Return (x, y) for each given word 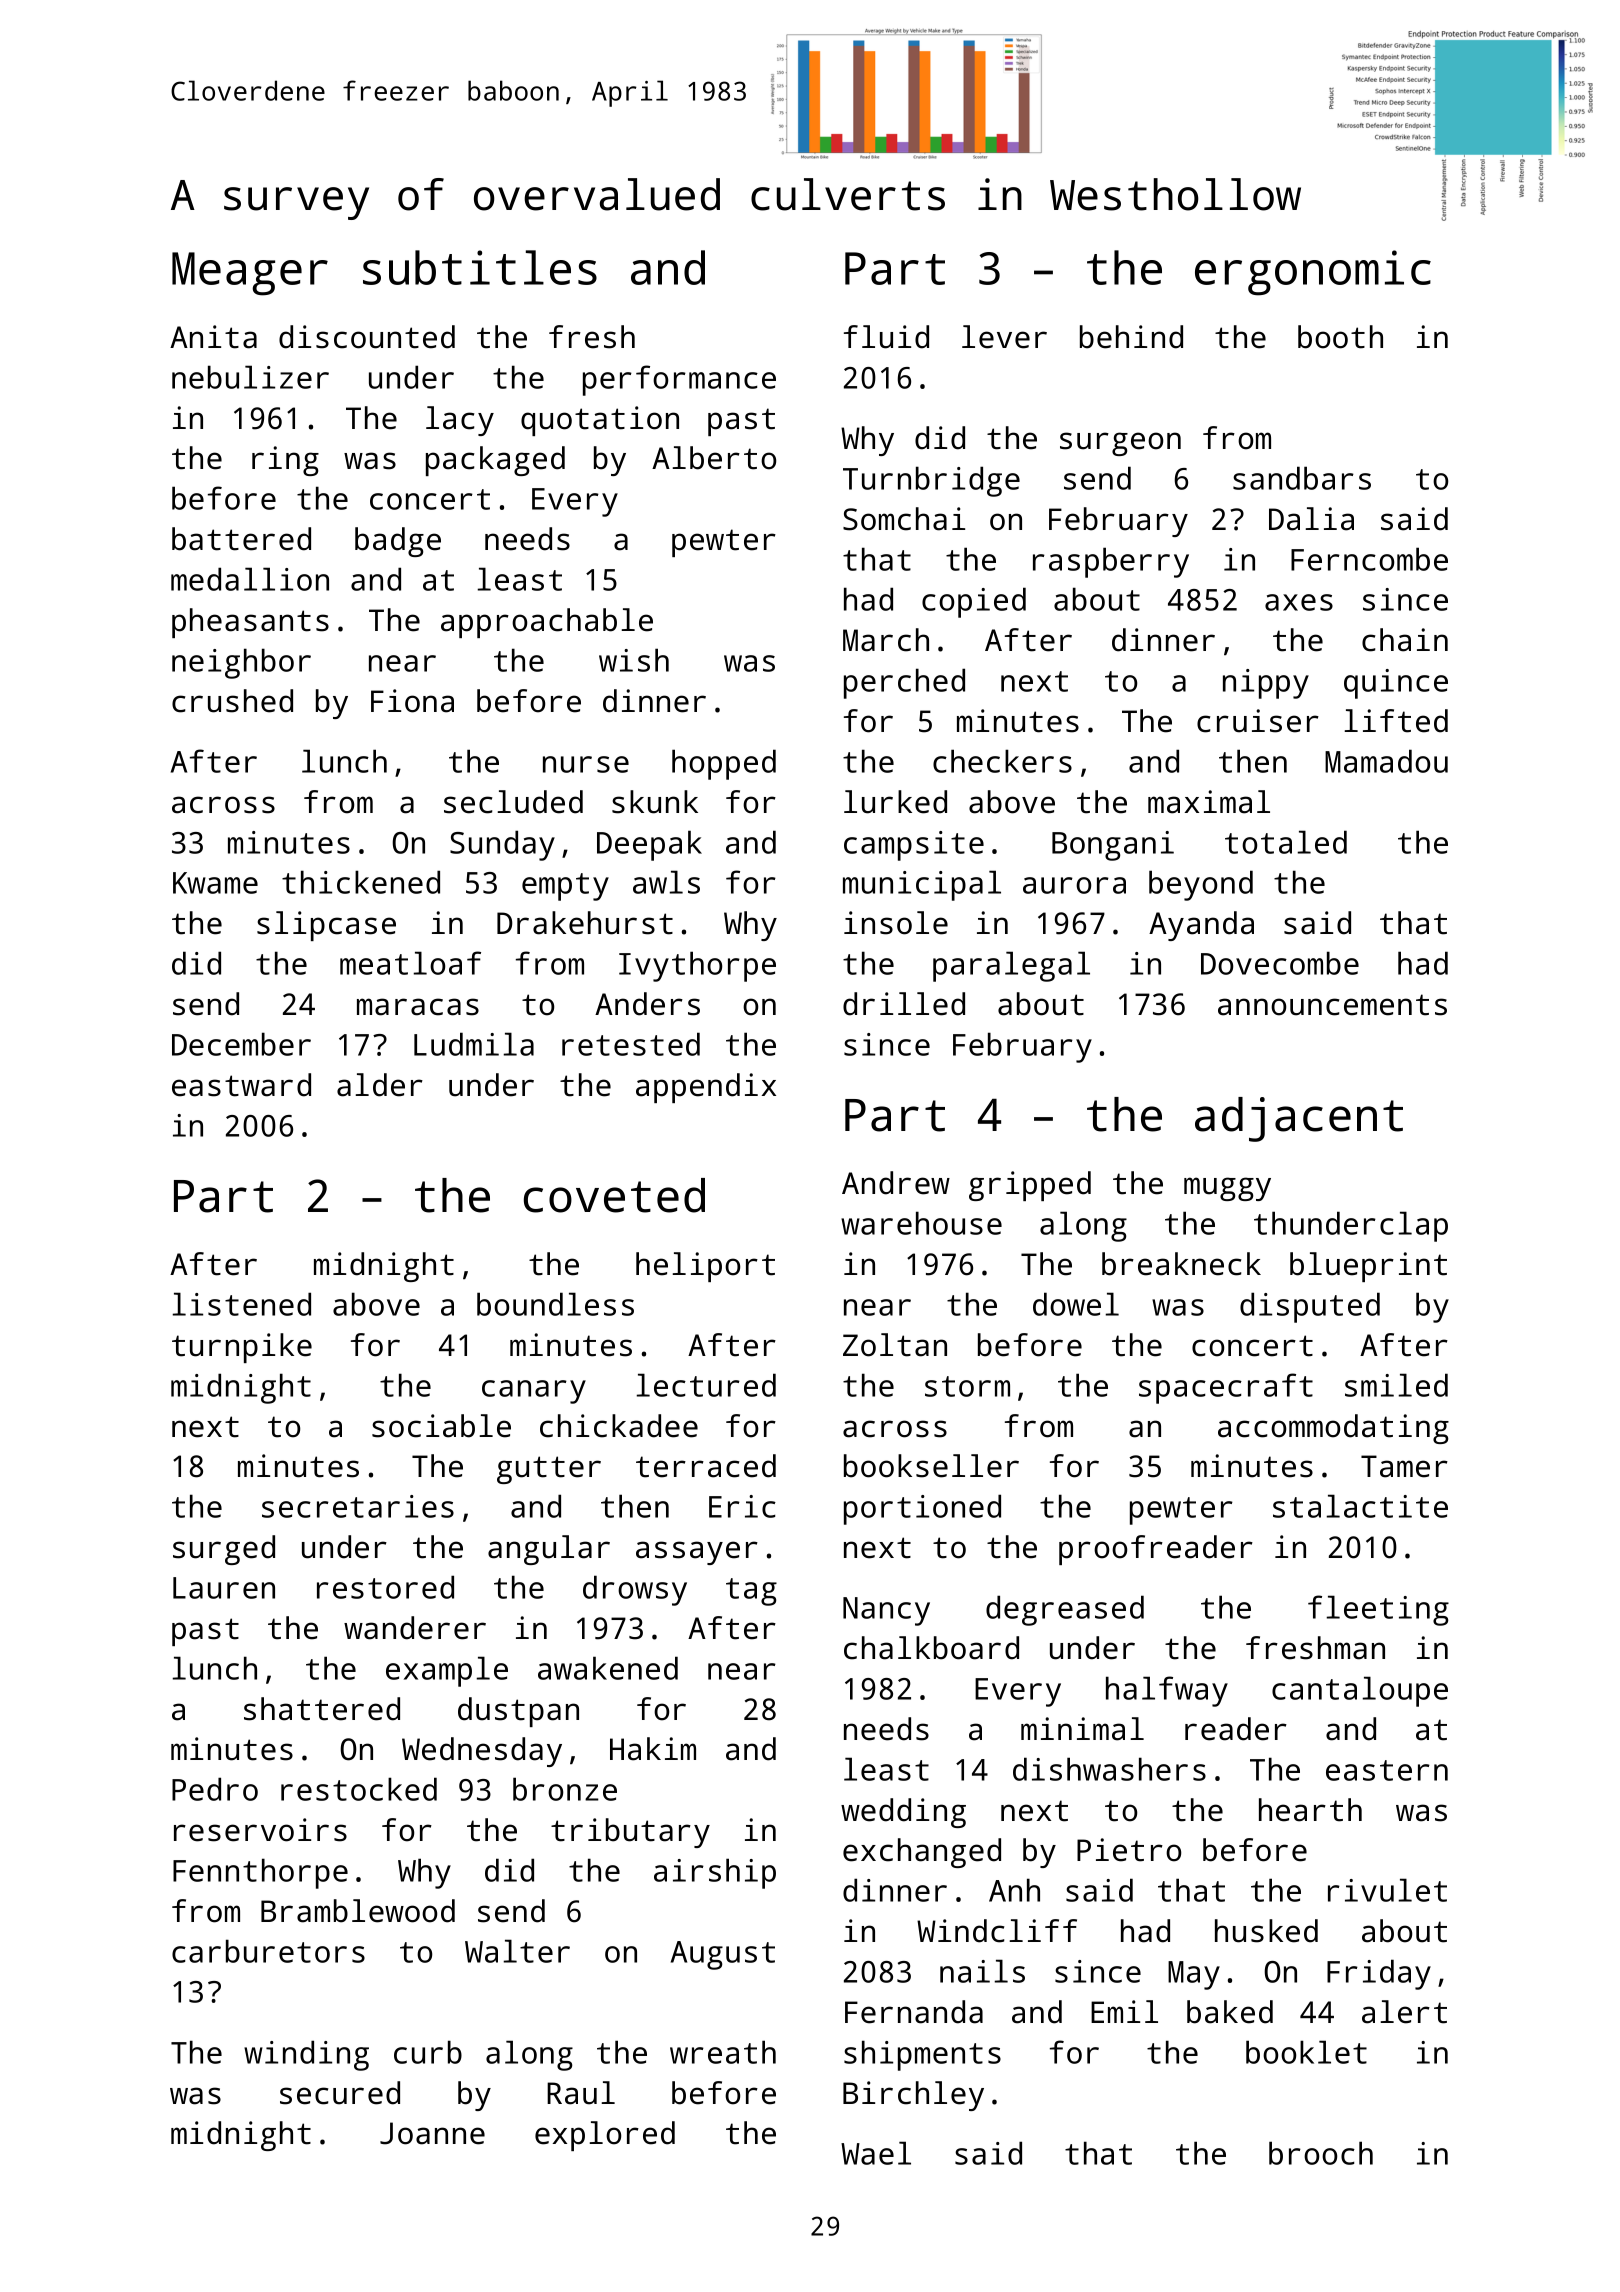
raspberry (1111, 562)
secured (340, 2093)
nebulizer (250, 377)
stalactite (1360, 1506)
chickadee (619, 1426)
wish (634, 660)
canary (534, 1392)
